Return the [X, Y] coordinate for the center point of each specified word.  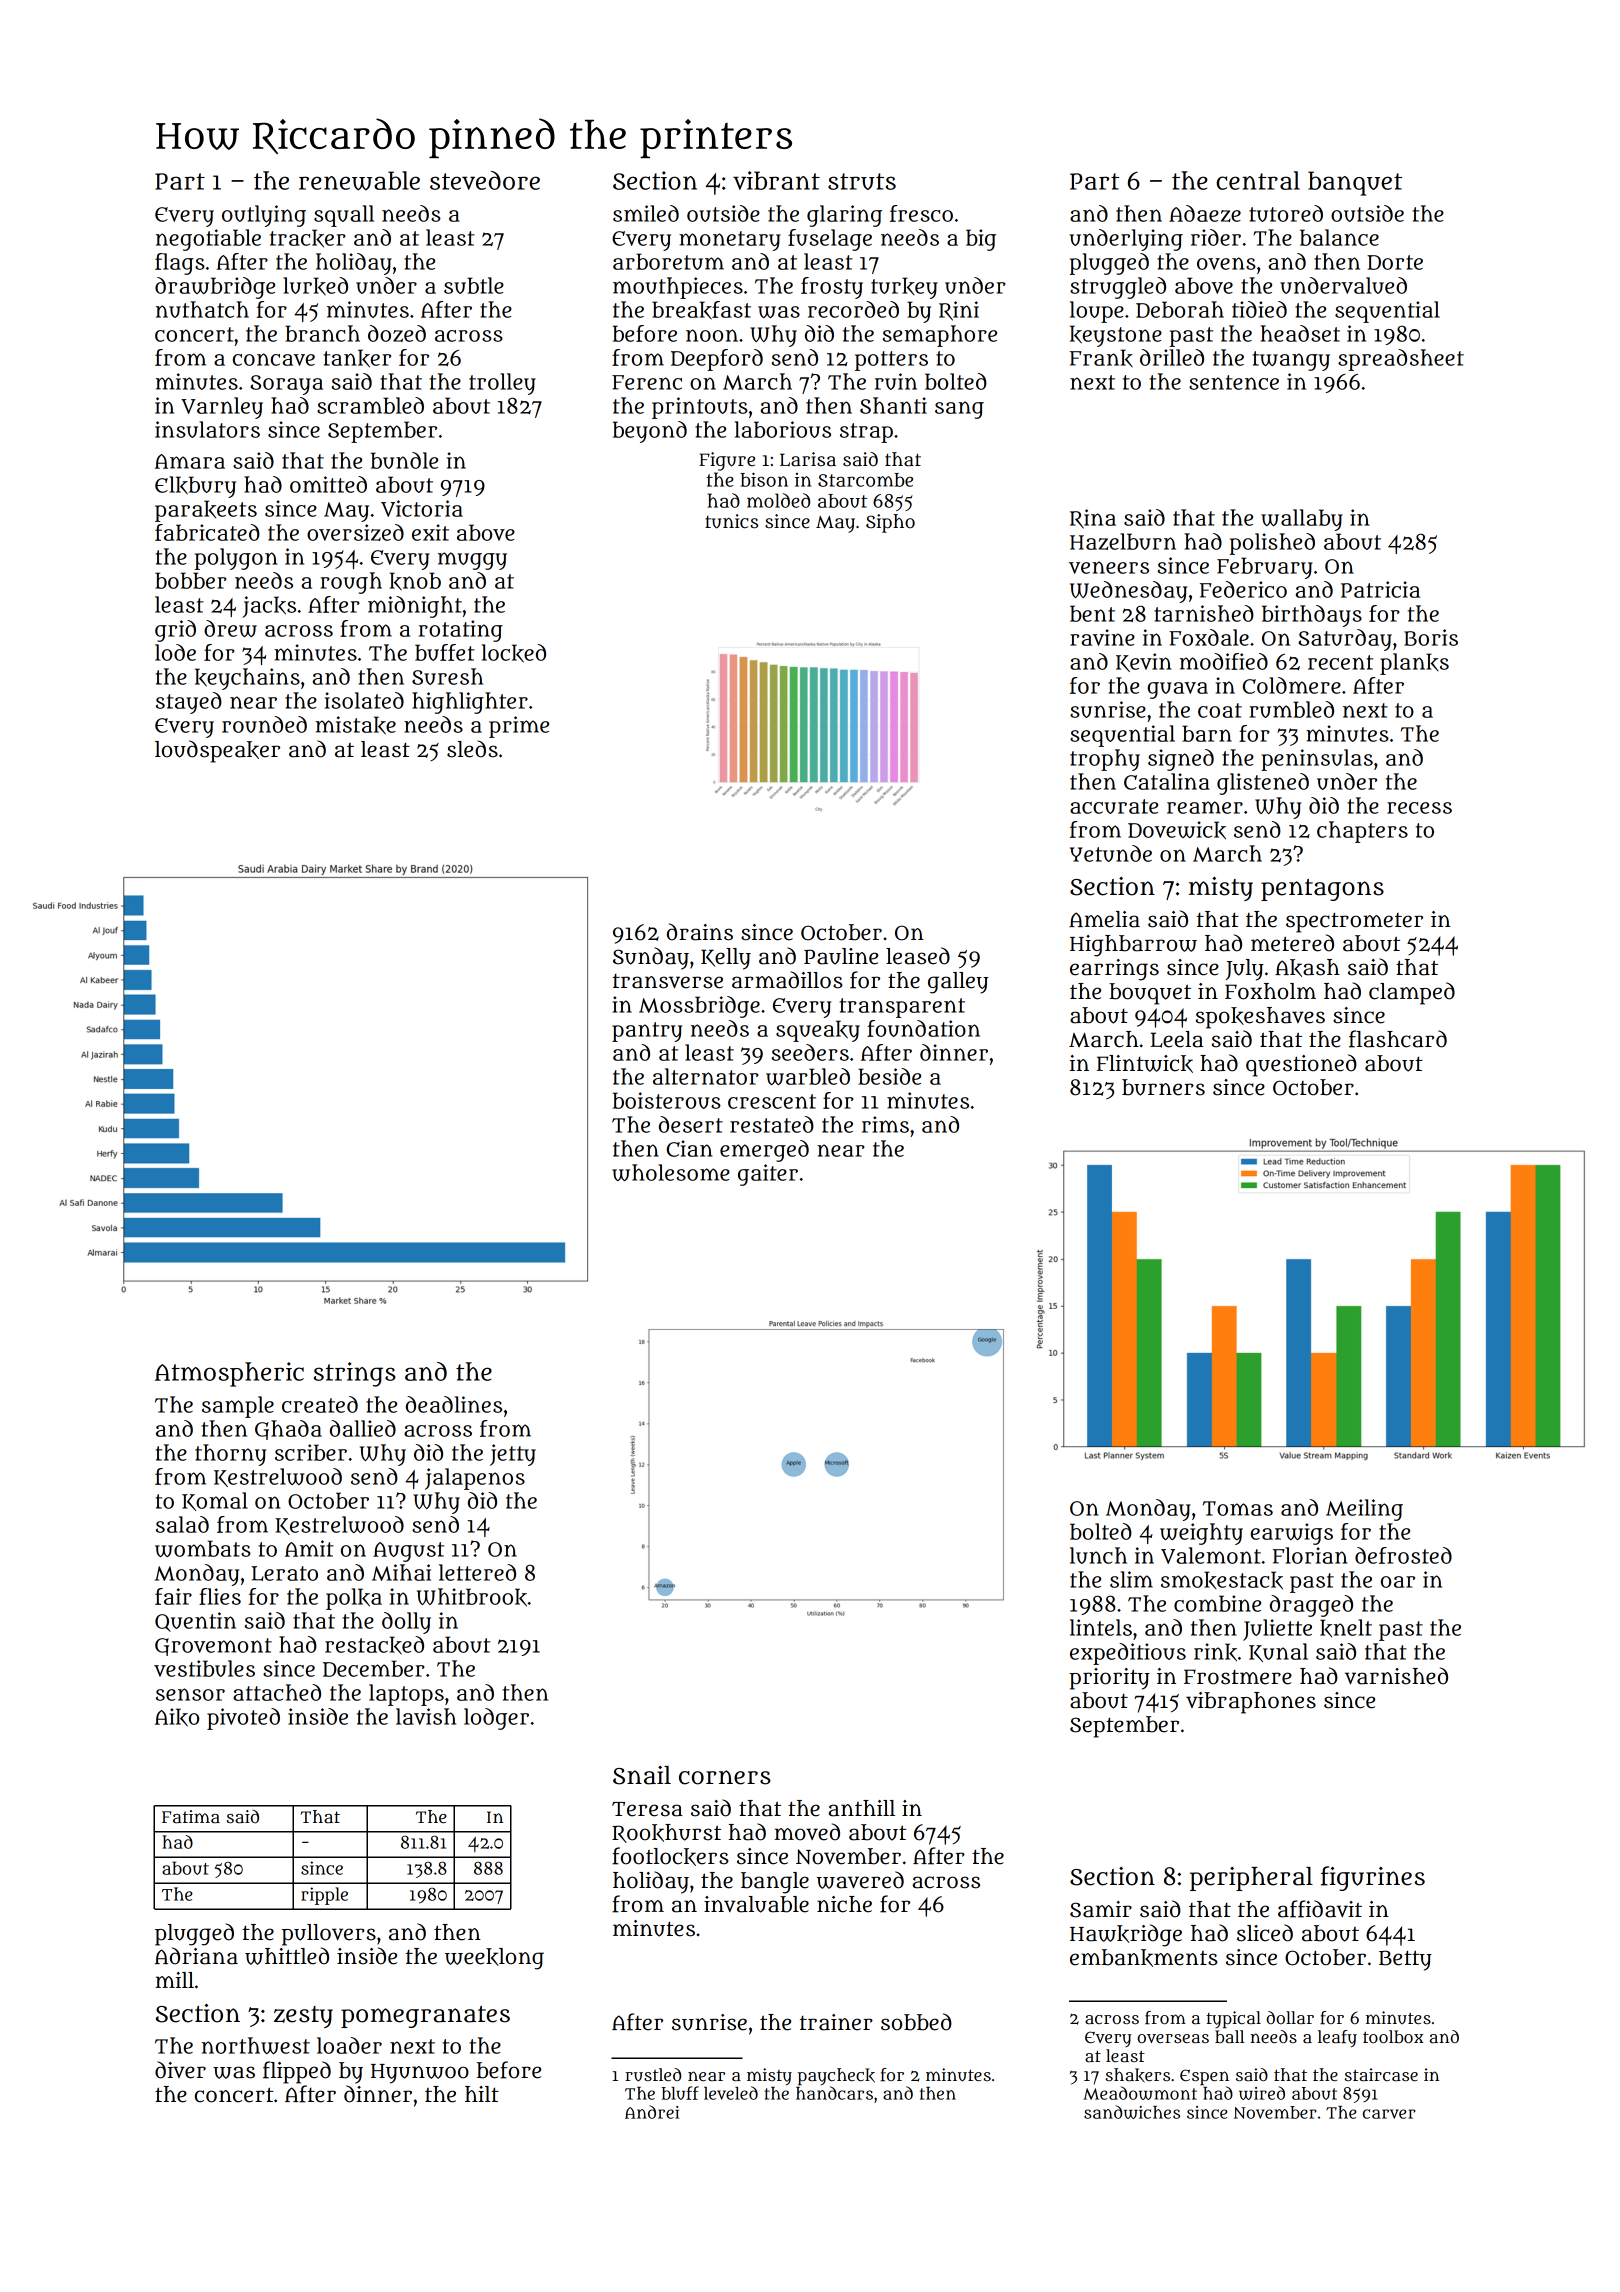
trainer [836, 2022]
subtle [474, 285]
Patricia [1380, 589]
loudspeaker [217, 751]
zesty [303, 2017]
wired [1262, 2093]
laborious [783, 429]
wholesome [671, 1172]
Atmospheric [229, 1374]
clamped [1412, 993]
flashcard [1398, 1039]
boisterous [667, 1100]
